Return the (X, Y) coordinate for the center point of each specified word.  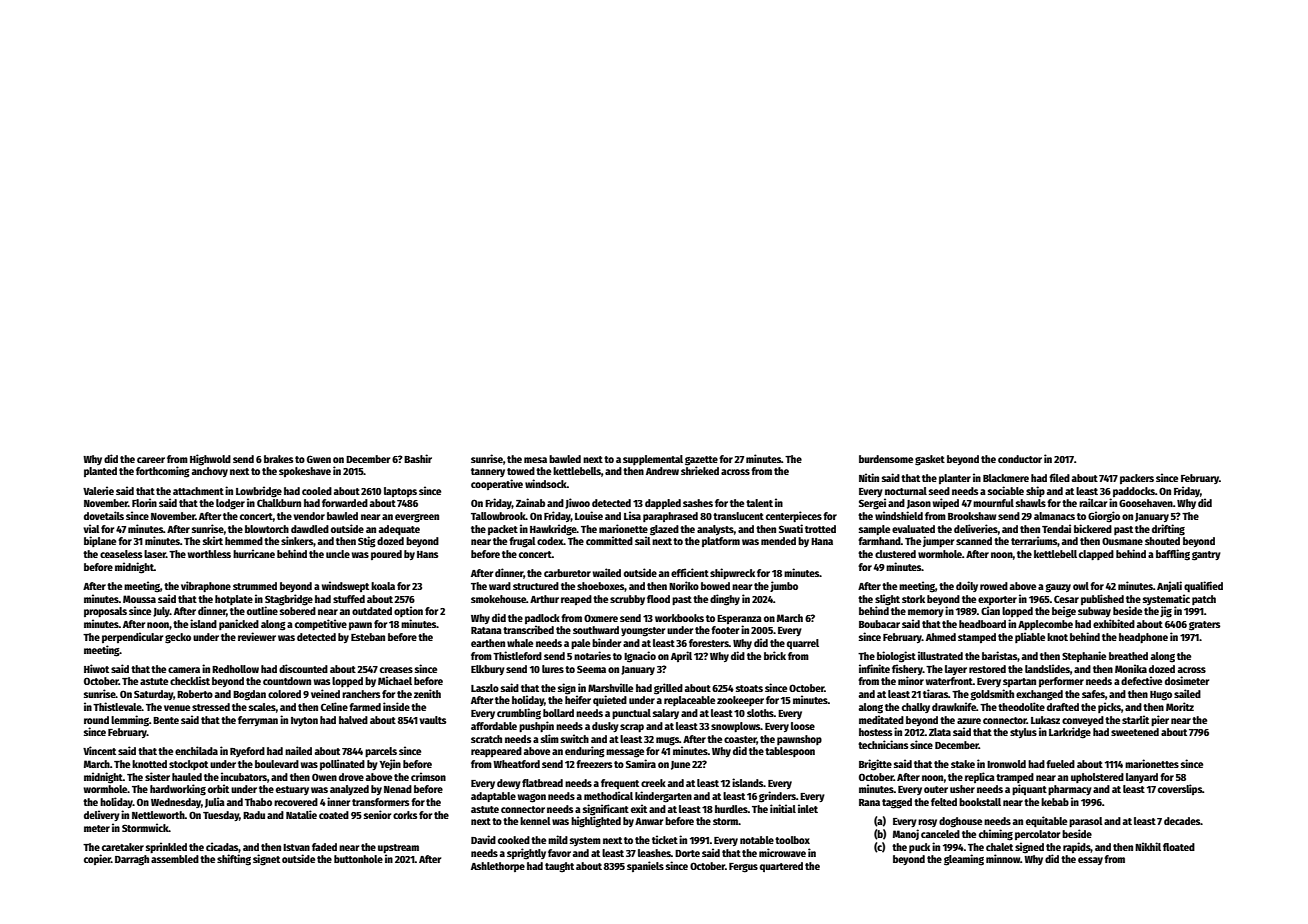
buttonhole (358, 859)
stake (963, 764)
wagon (532, 798)
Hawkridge (553, 530)
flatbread (542, 783)
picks (1109, 707)
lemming (130, 721)
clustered (895, 554)
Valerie (98, 490)
